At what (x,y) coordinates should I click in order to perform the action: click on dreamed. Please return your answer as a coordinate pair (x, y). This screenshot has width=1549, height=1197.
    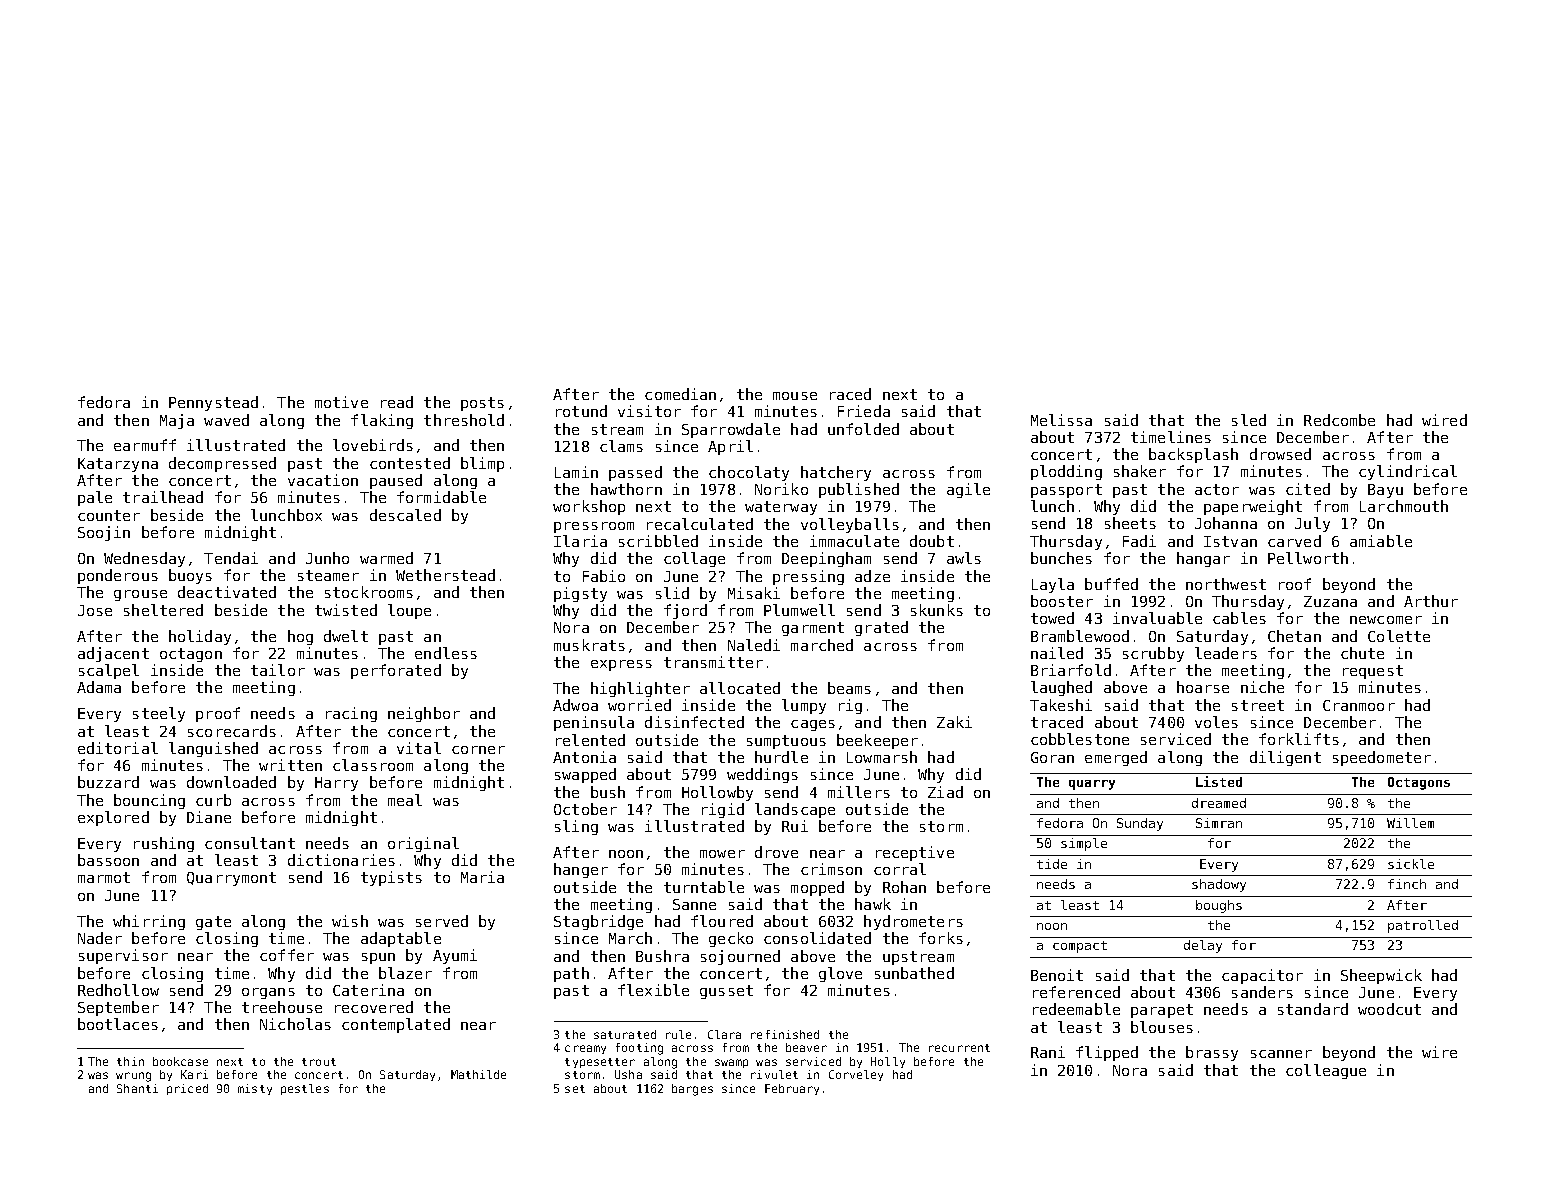
    Looking at the image, I should click on (1219, 803).
